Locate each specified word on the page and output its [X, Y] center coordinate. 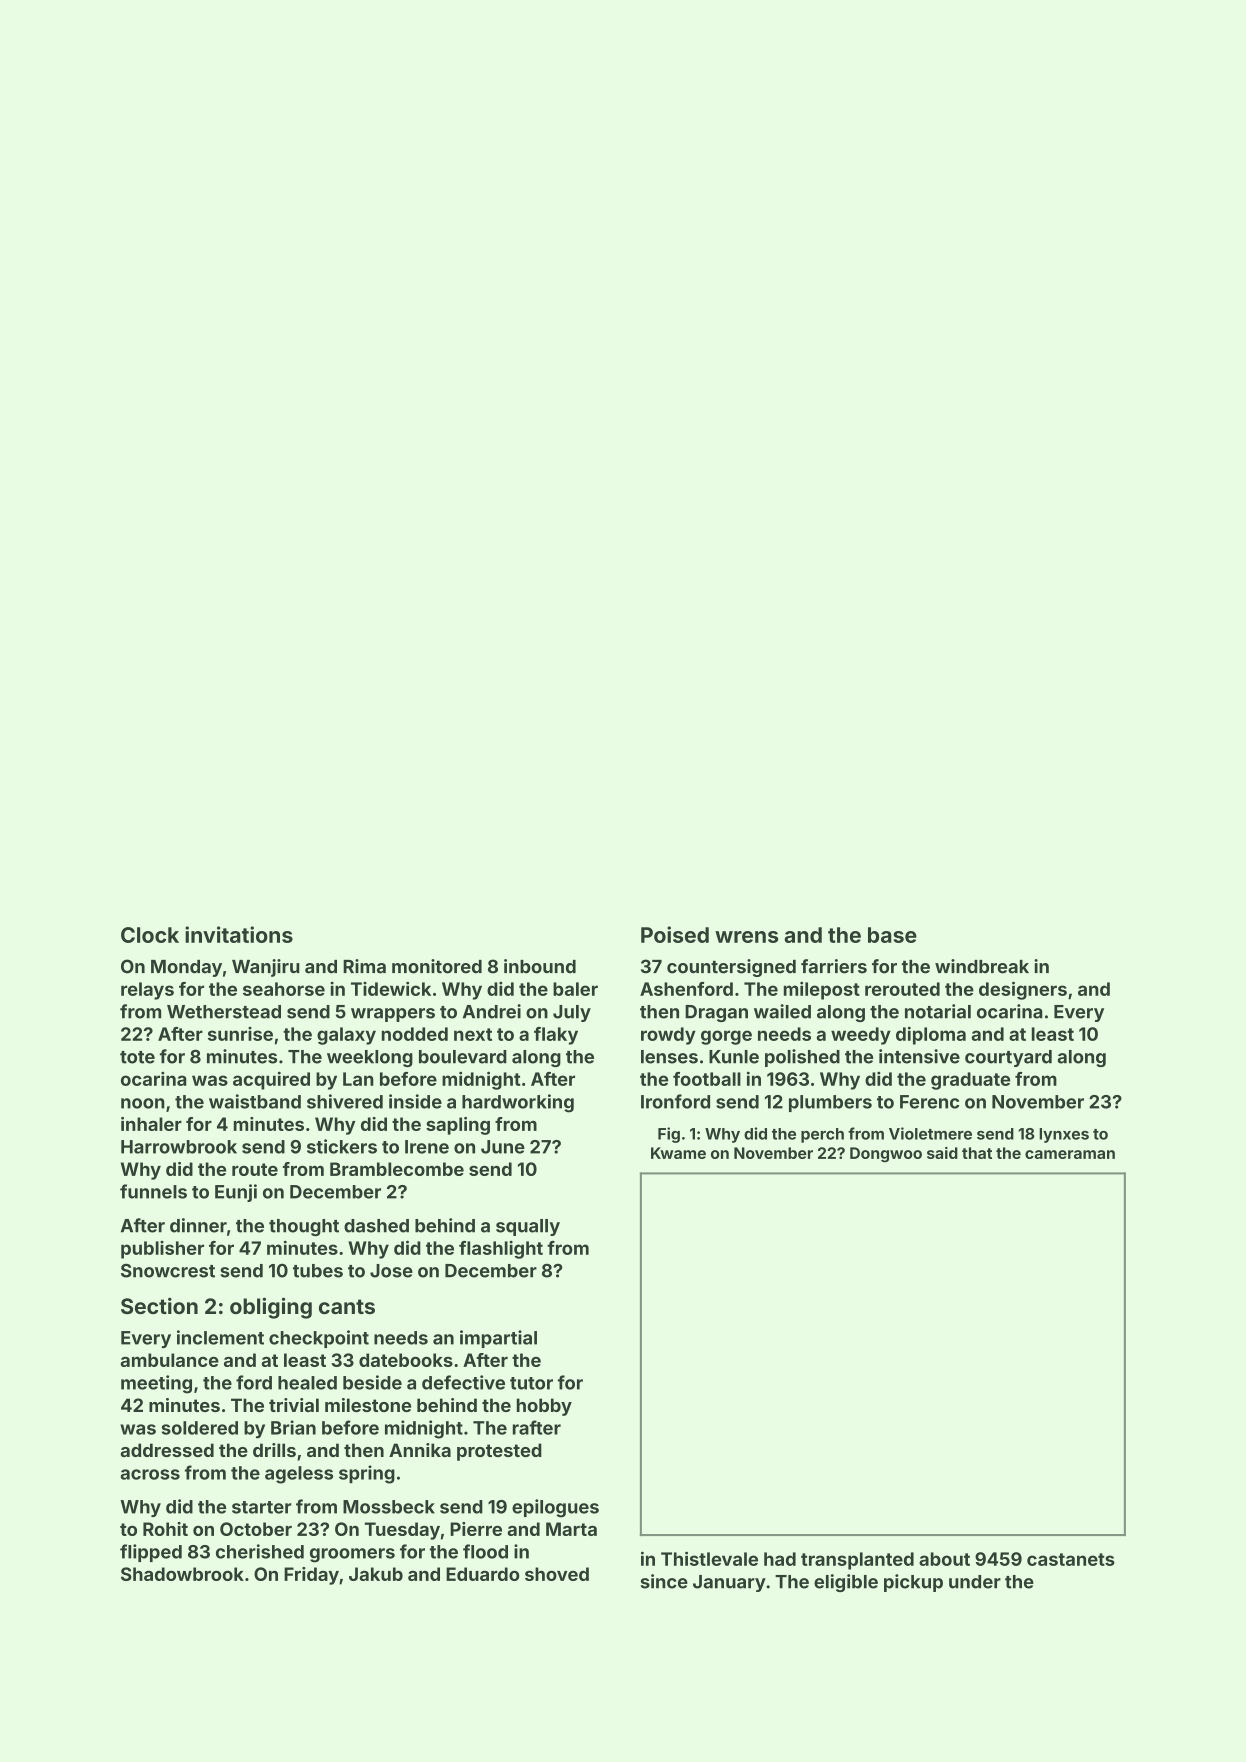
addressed [167, 1450]
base [892, 935]
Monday [186, 968]
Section [159, 1305]
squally [528, 1227]
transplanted [857, 1561]
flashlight [501, 1250]
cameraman [1070, 1154]
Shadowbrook [182, 1574]
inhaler [151, 1124]
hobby [544, 1407]
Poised [675, 934]
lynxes [1064, 1135]
